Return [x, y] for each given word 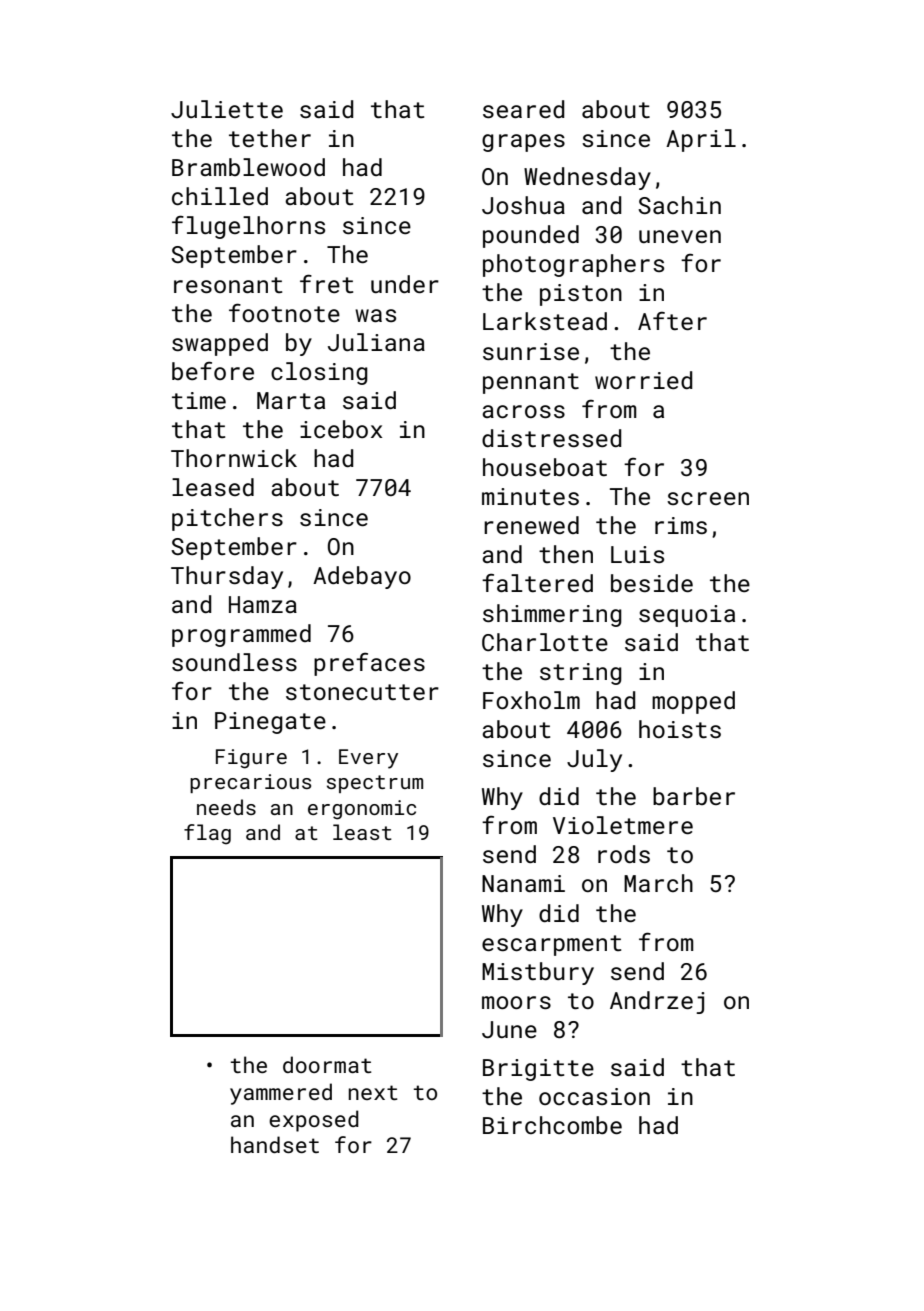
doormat [327, 1064]
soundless [234, 662]
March [658, 883]
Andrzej [657, 1002]
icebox [341, 429]
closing [319, 373]
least [362, 832]
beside [652, 583]
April [701, 140]
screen [708, 498]
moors [516, 1002]
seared [523, 109]
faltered [537, 583]
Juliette [227, 109]
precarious [250, 783]
